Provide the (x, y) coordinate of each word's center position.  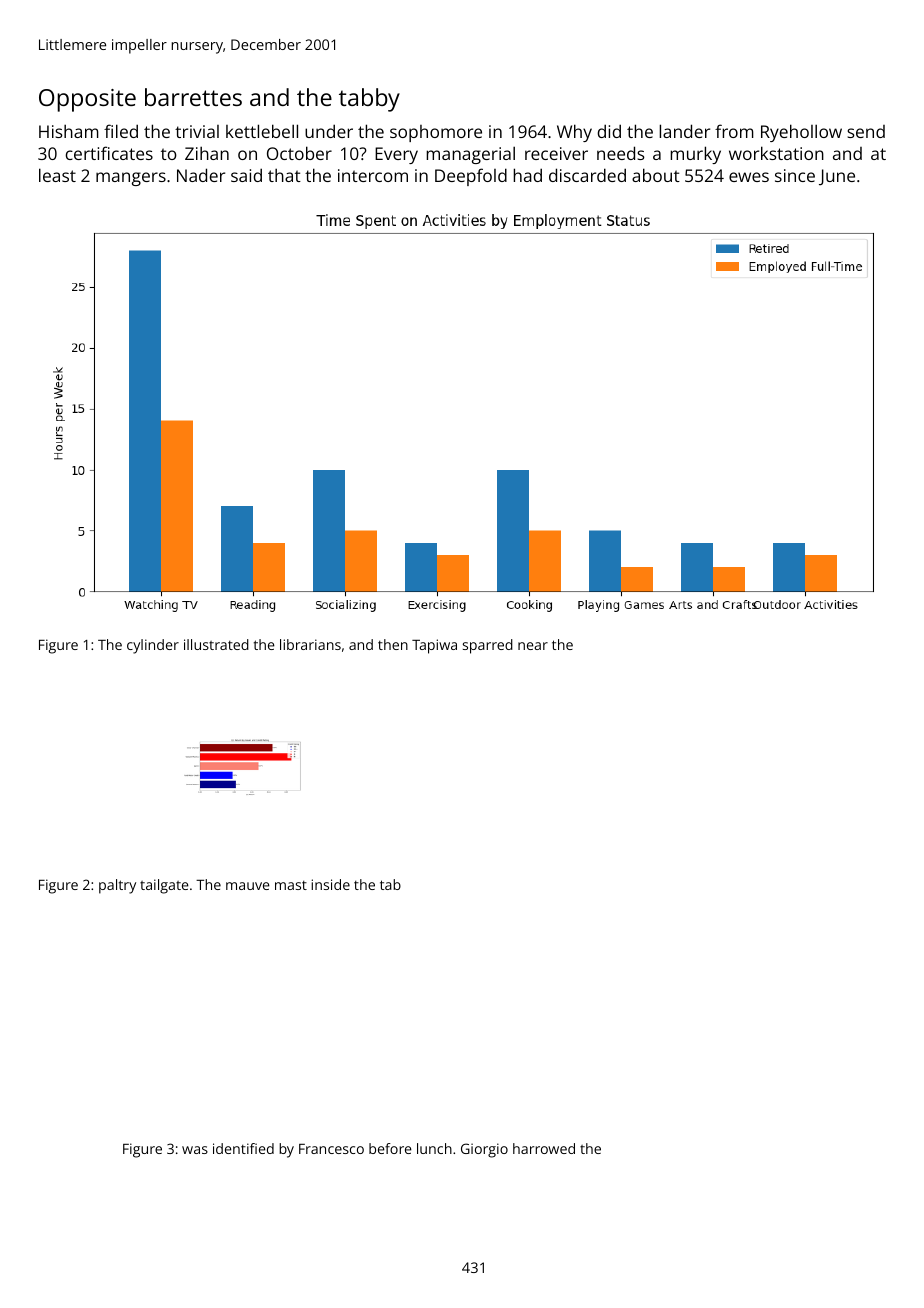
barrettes (193, 97)
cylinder (153, 646)
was (195, 1150)
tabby (369, 100)
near (533, 646)
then (393, 644)
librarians (310, 644)
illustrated (216, 644)
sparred (488, 646)
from (734, 131)
